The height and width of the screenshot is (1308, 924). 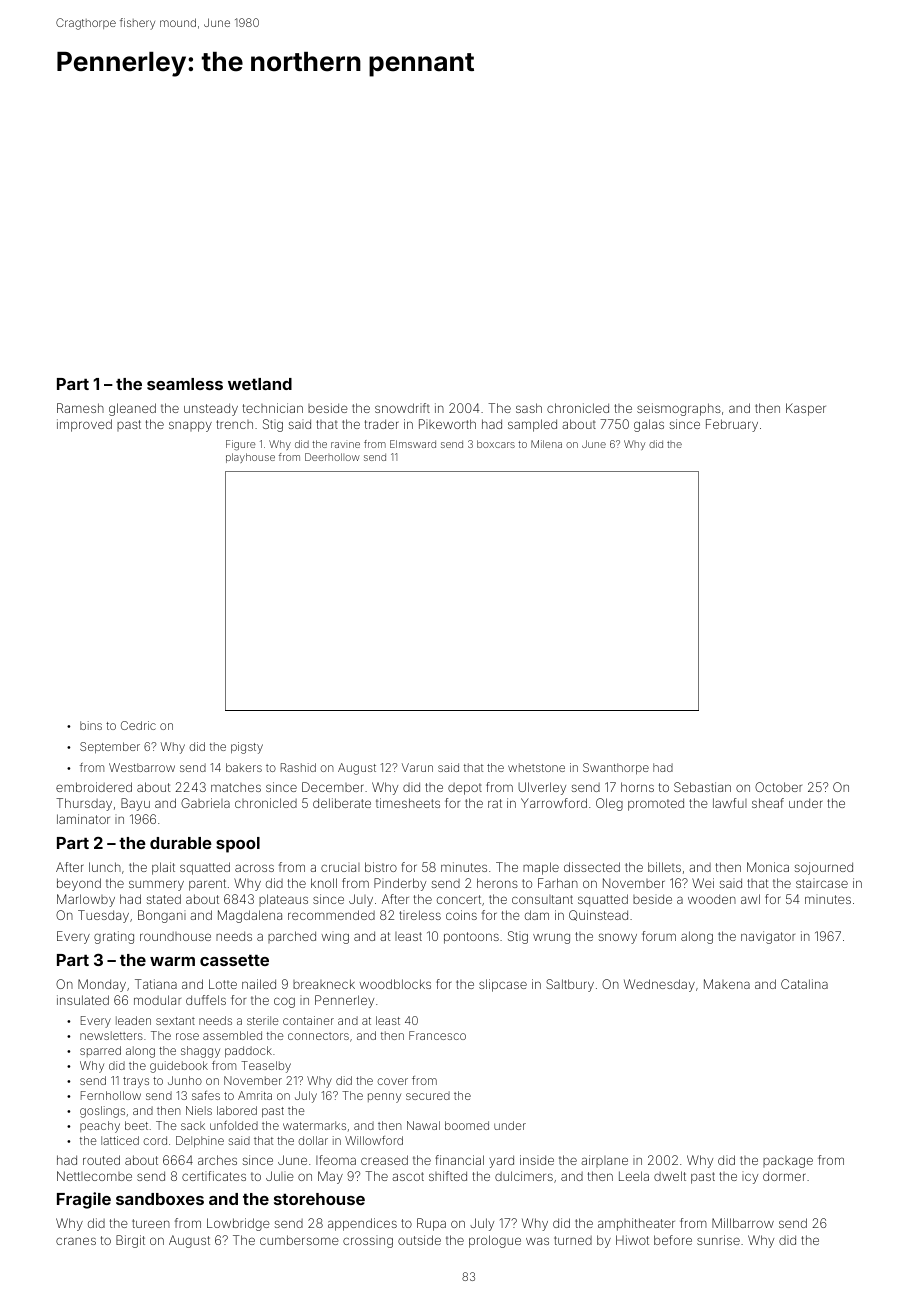 I want to click on Lowbridge, so click(x=238, y=1224).
